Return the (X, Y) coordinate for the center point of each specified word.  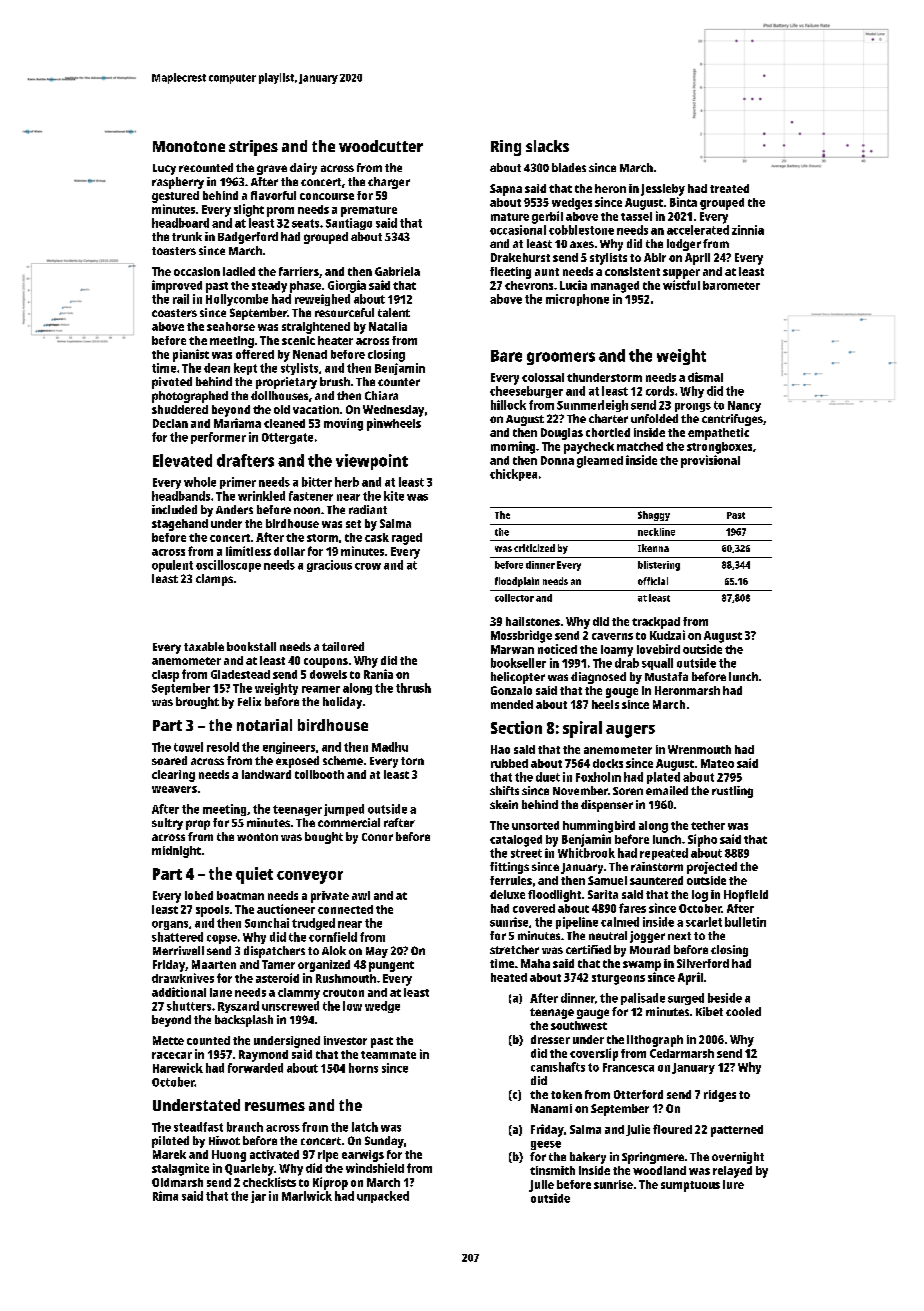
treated (729, 188)
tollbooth (319, 774)
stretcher (514, 949)
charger (389, 183)
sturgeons (618, 979)
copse (222, 939)
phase (305, 287)
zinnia (748, 230)
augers (630, 731)
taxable (204, 646)
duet (548, 777)
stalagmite (180, 1169)
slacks (547, 146)
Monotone (189, 146)
